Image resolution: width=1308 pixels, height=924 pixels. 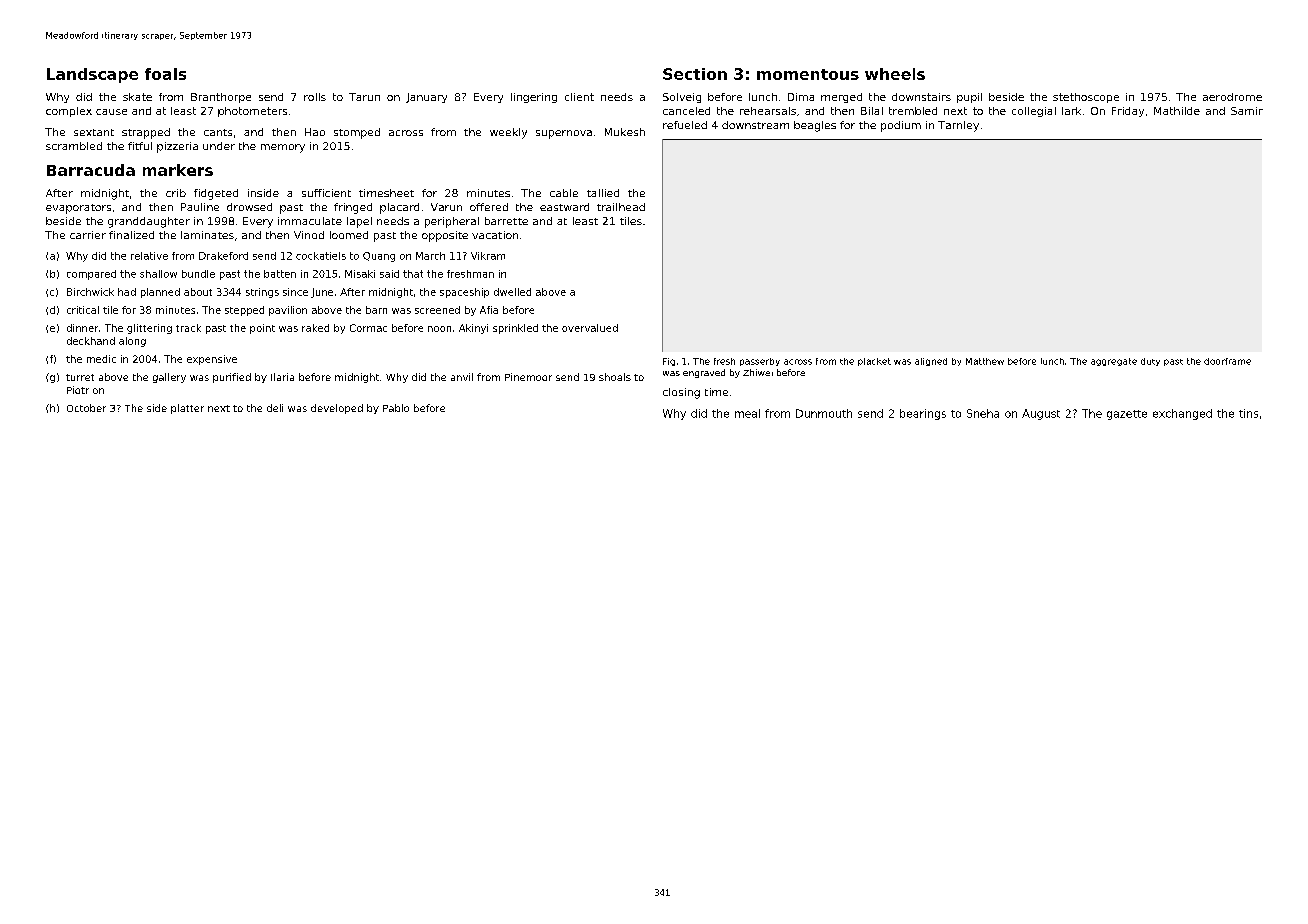 I want to click on Section, so click(x=695, y=74).
